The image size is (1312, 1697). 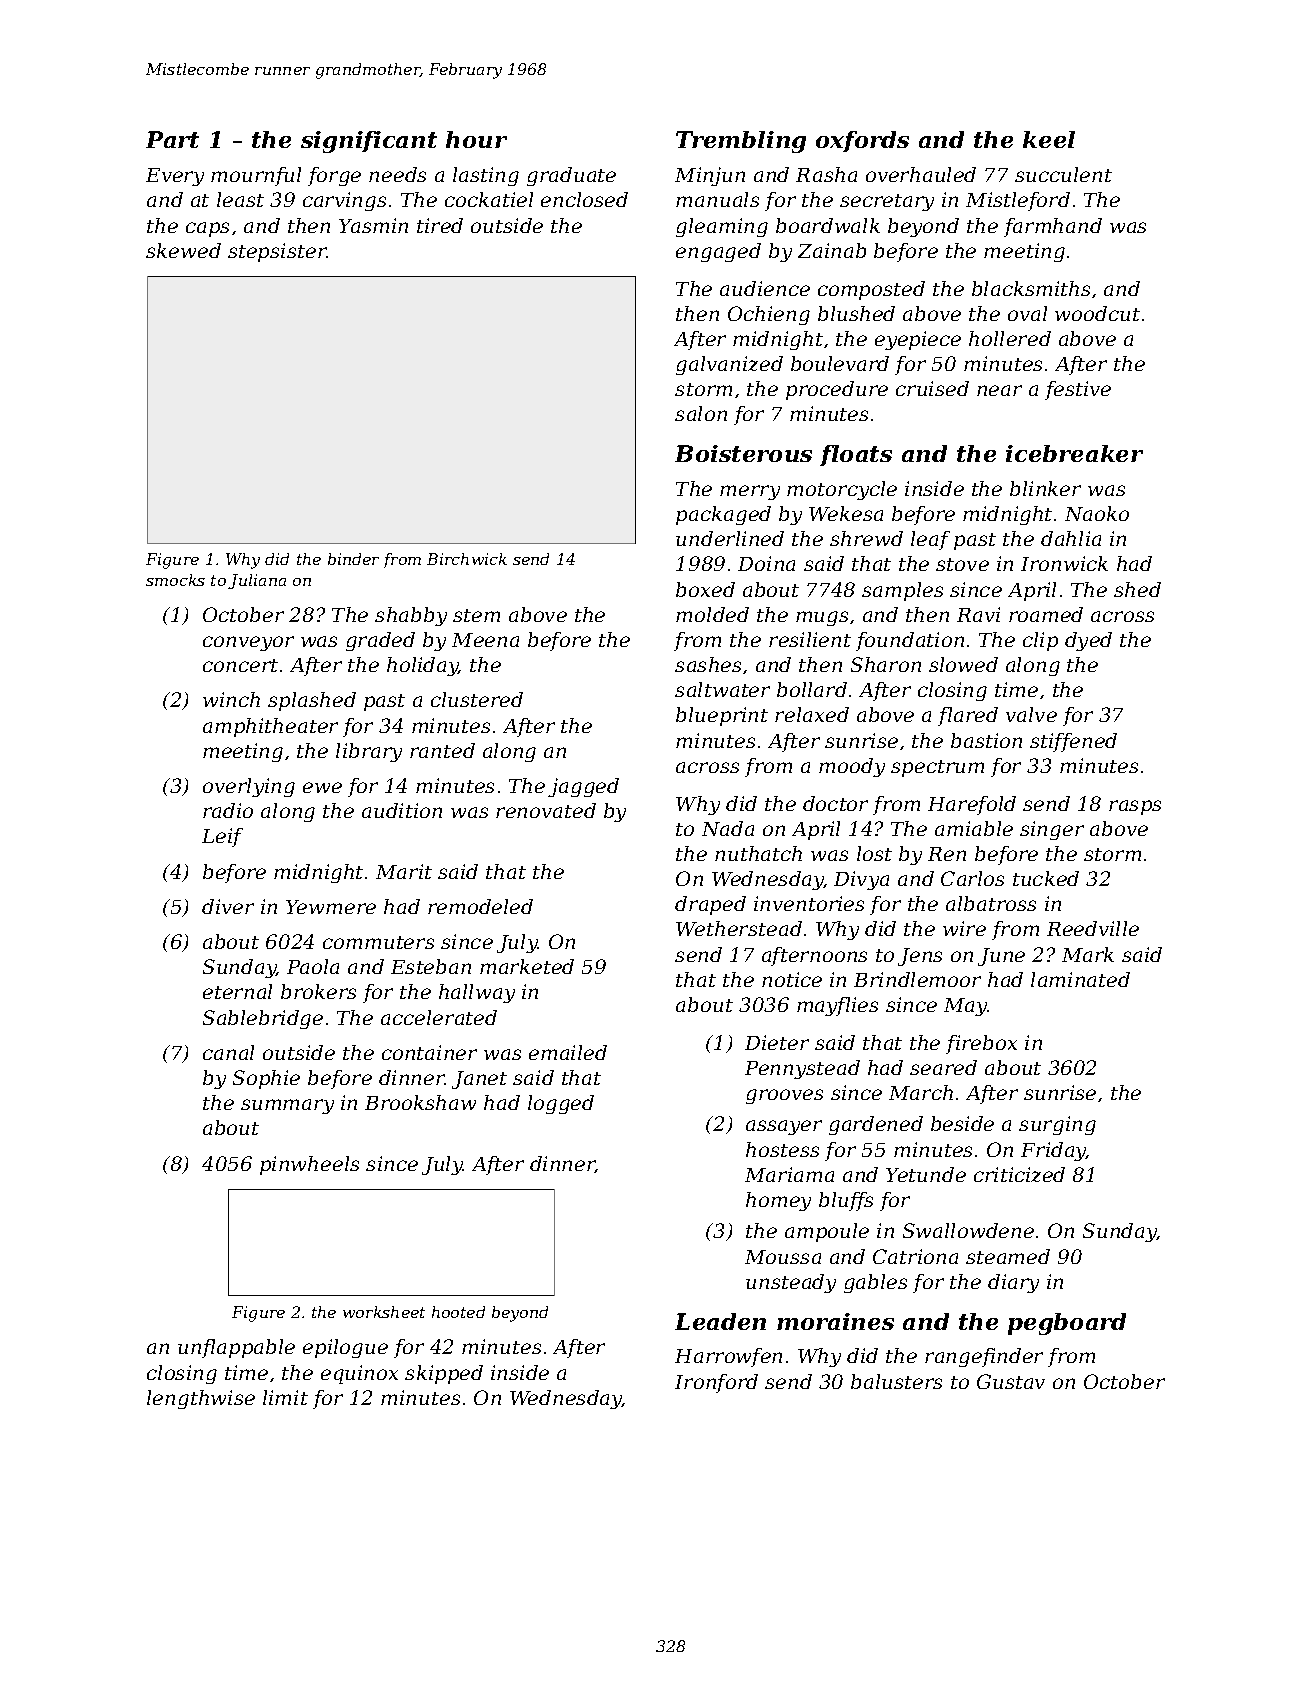 What do you see at coordinates (277, 252) in the page?
I see `stepsister` at bounding box center [277, 252].
